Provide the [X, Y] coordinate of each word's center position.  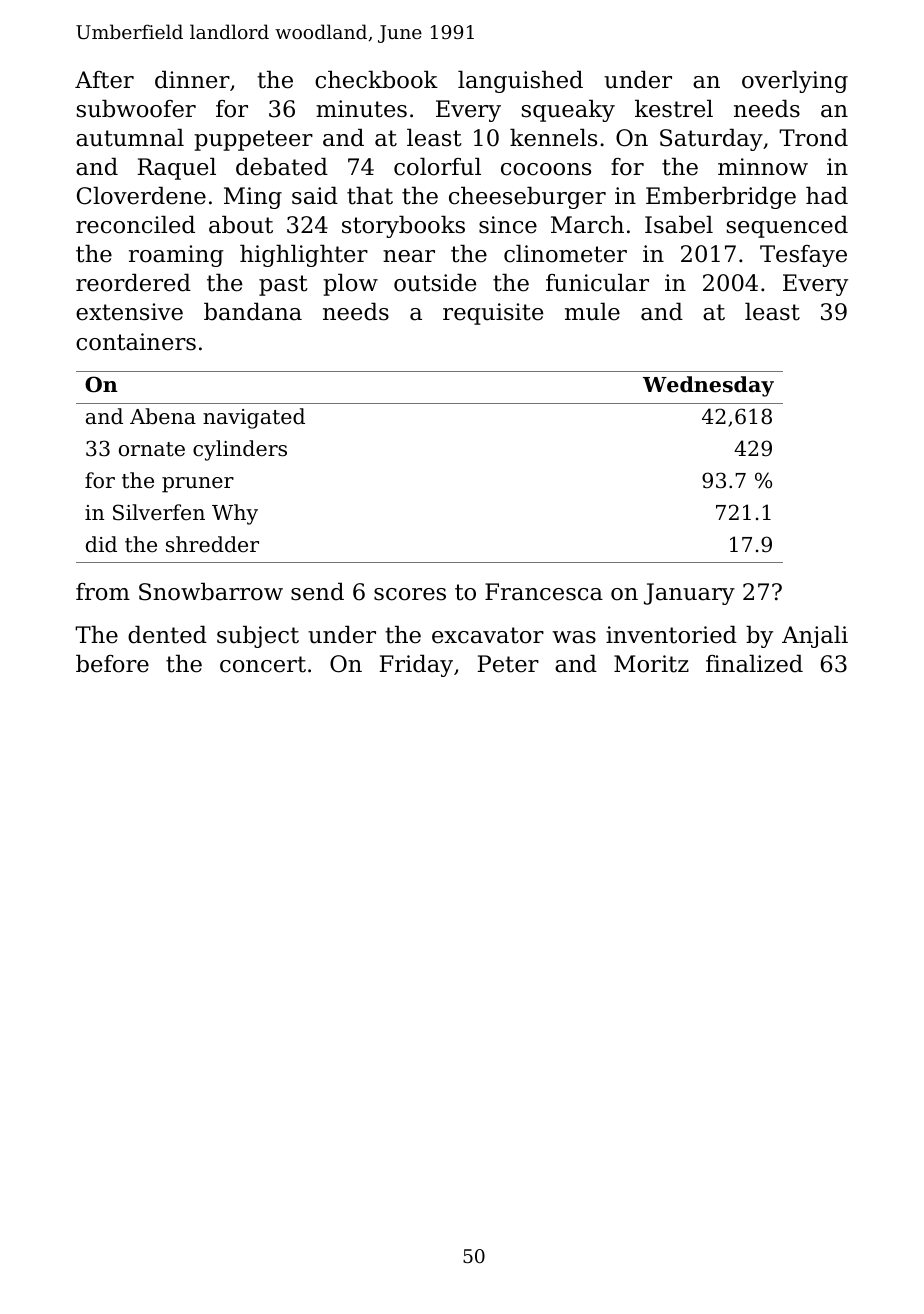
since [508, 225]
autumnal [130, 137]
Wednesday [708, 386]
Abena [163, 416]
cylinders [240, 450]
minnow [763, 167]
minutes [361, 109]
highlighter [304, 255]
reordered [133, 282]
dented [167, 634]
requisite [493, 314]
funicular [597, 282]
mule [592, 311]
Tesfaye [803, 256]
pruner [198, 485]
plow [350, 284]
